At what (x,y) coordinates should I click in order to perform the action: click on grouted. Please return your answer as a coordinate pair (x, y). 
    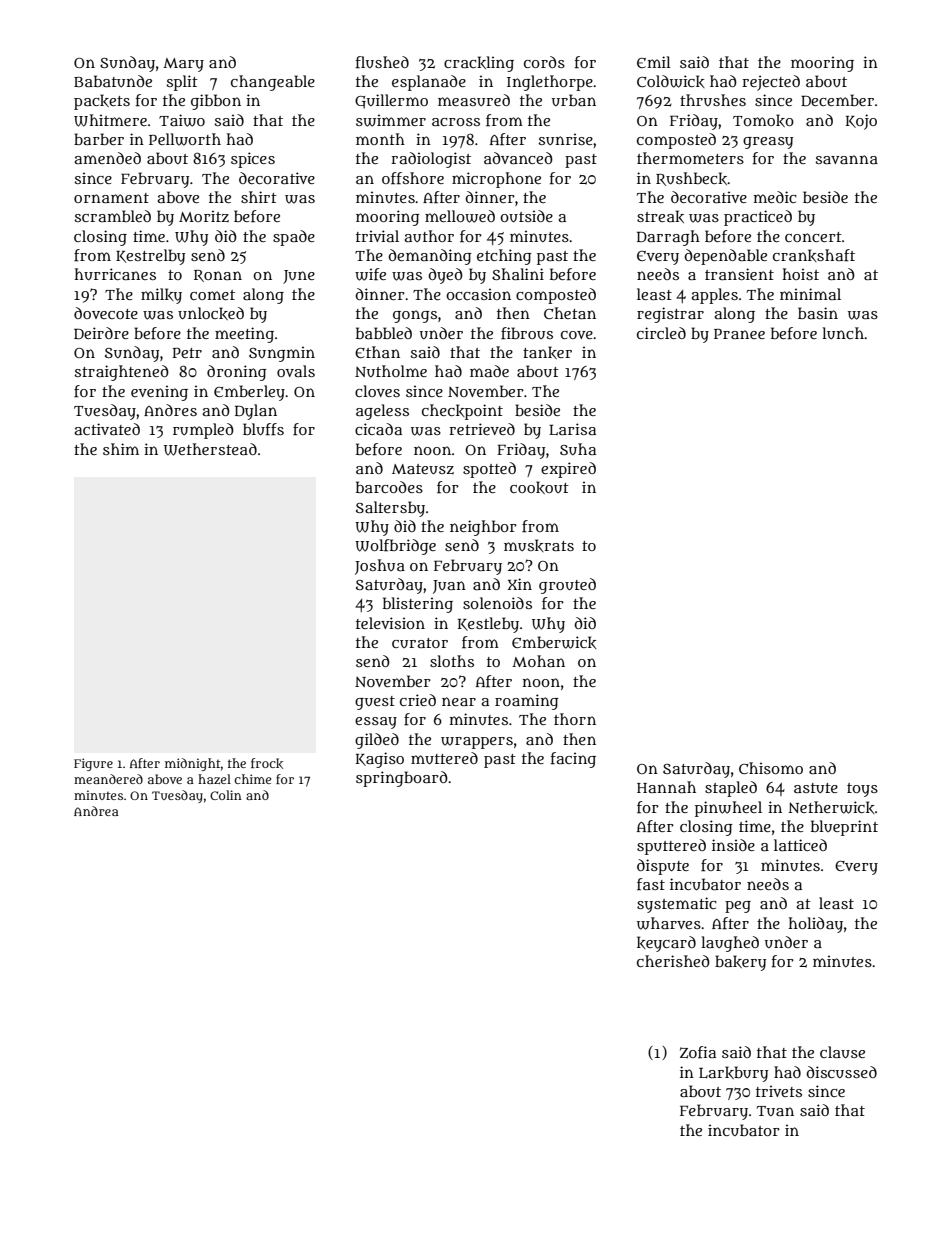
    Looking at the image, I should click on (567, 586).
